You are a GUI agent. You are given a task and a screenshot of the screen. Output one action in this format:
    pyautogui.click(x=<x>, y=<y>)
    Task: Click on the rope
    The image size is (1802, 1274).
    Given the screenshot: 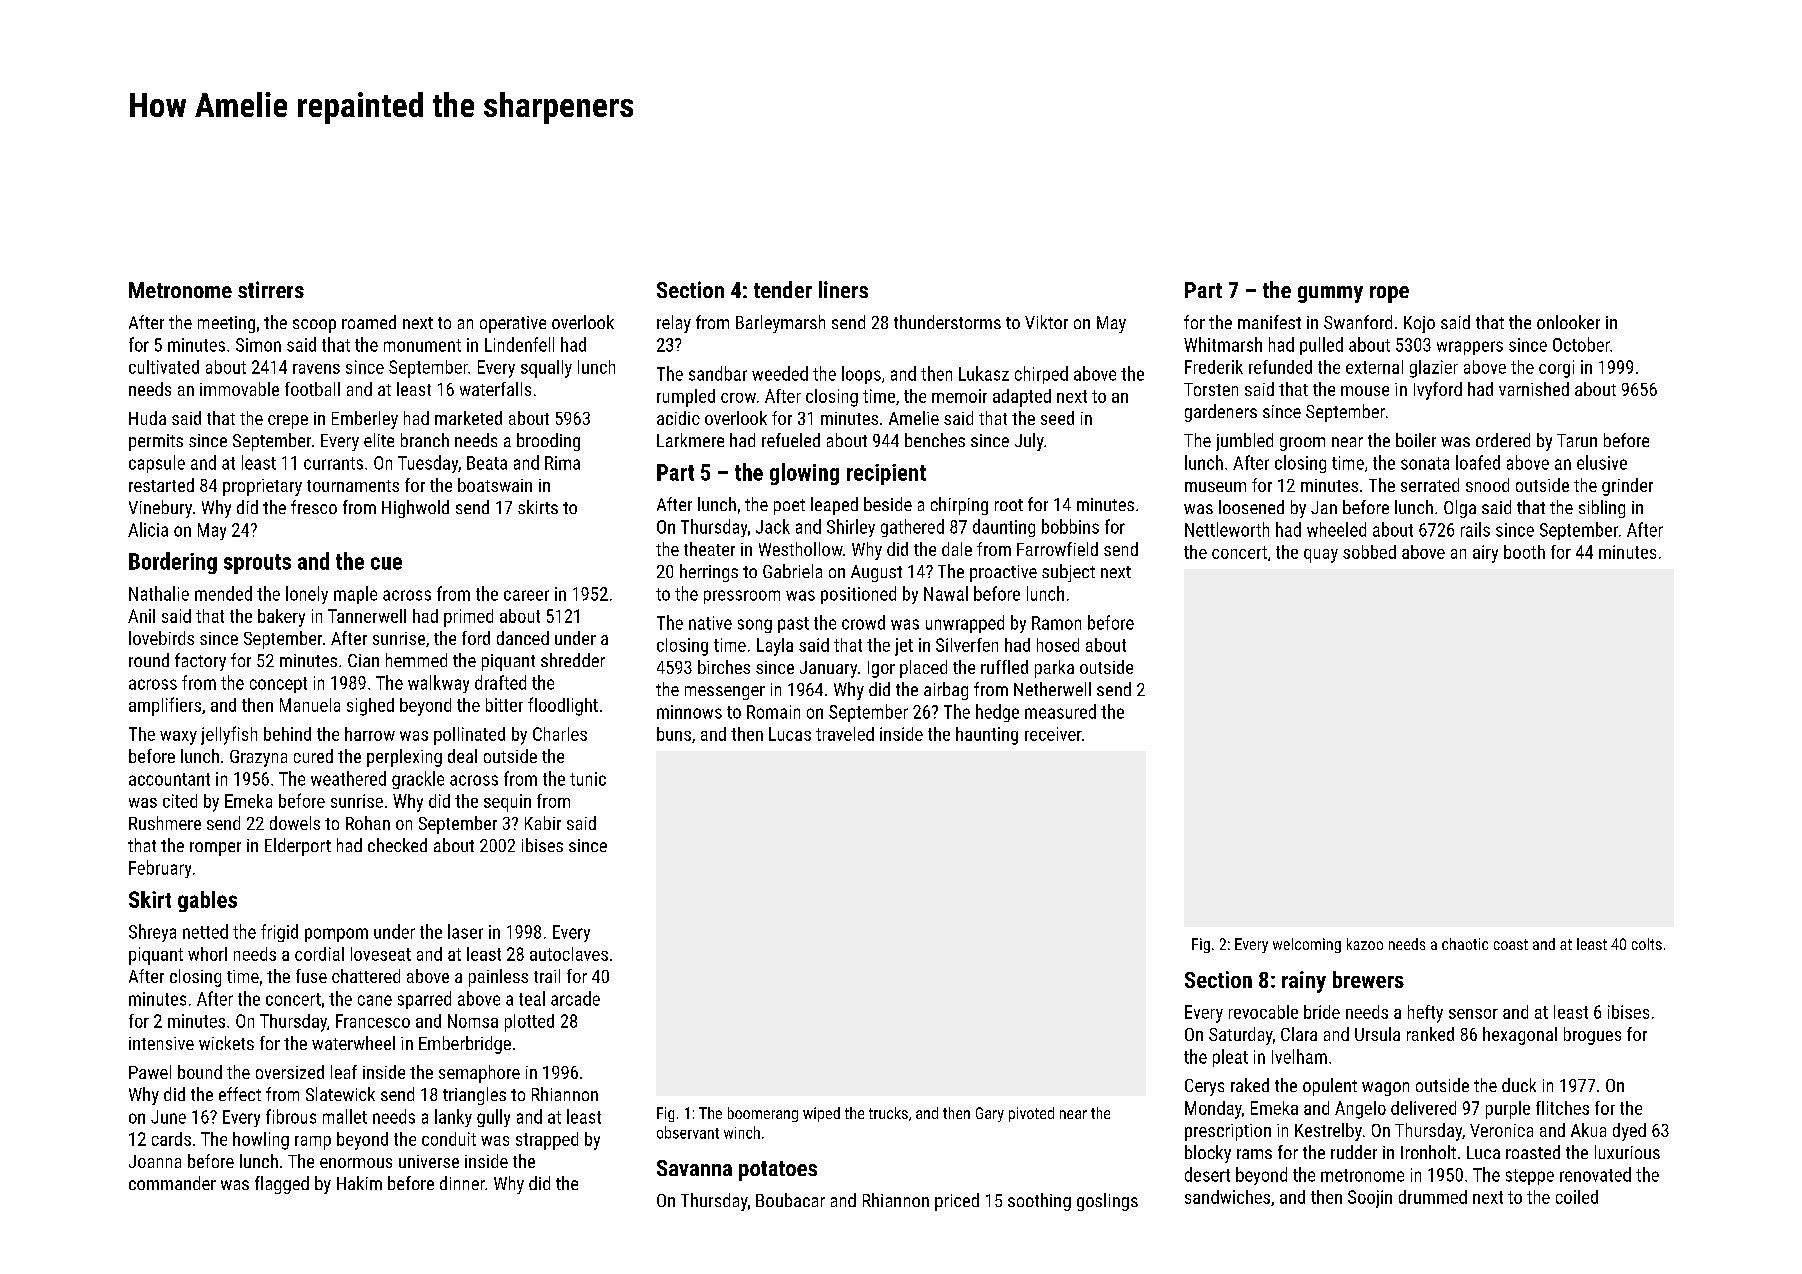 What is the action you would take?
    pyautogui.click(x=1389, y=294)
